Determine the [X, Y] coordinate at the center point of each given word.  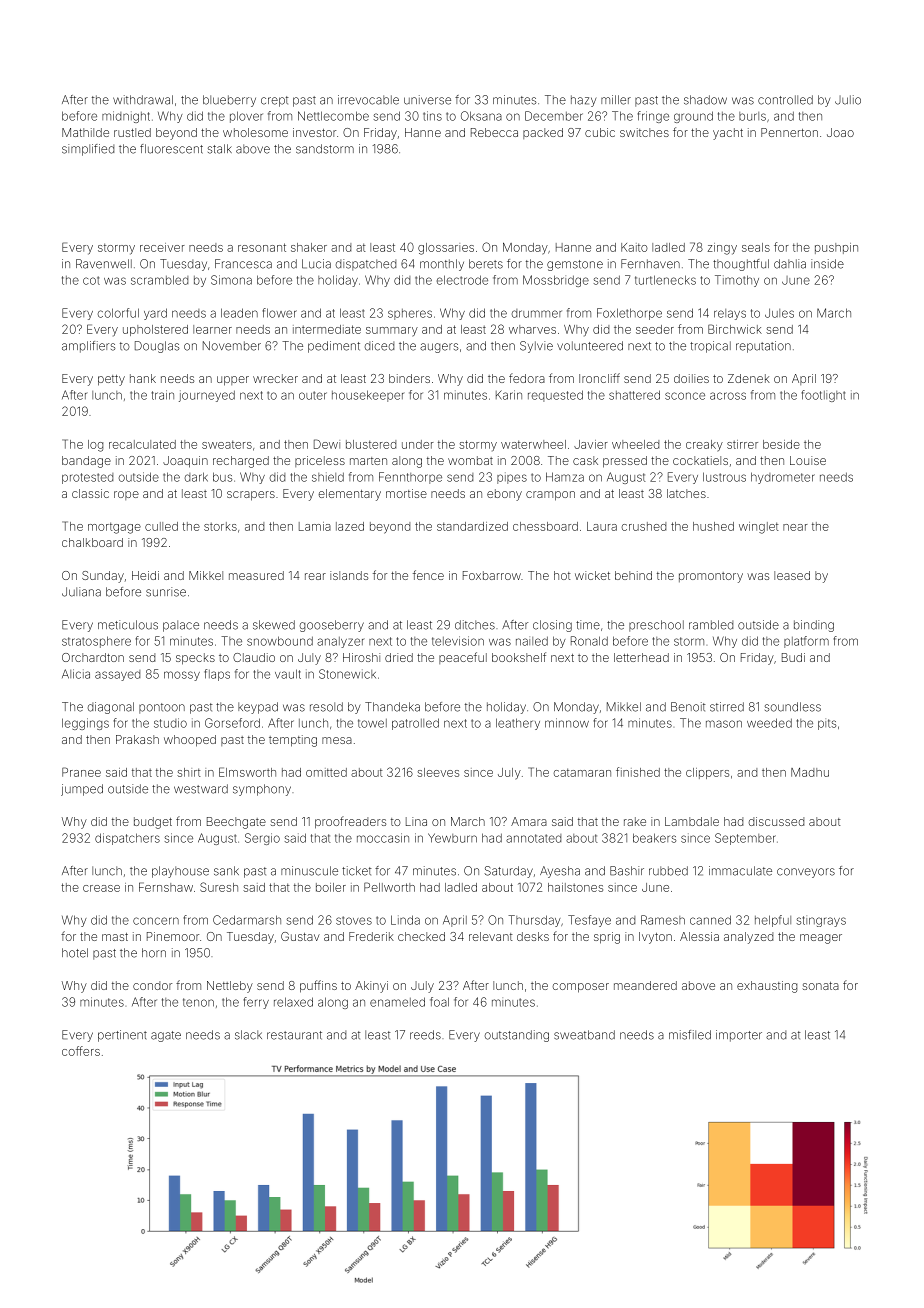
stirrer [742, 444]
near [795, 527]
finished [638, 772]
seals [756, 247]
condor [152, 985]
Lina [416, 821]
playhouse [180, 872]
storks [220, 526]
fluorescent [171, 149]
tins [432, 116]
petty [111, 380]
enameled [397, 1002]
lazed [350, 526]
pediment [334, 347]
